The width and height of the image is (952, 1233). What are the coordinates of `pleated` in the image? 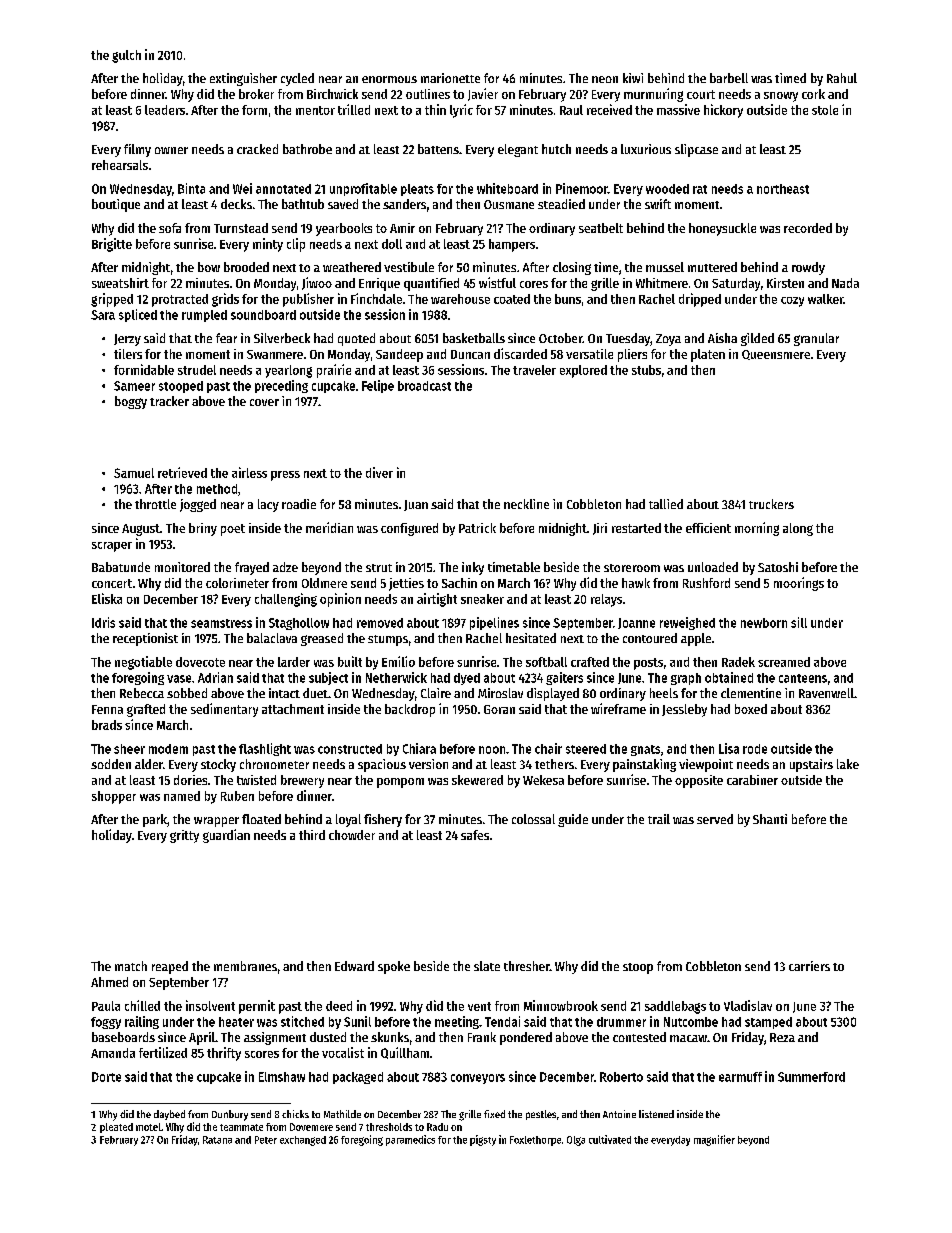 It's located at (116, 1128).
